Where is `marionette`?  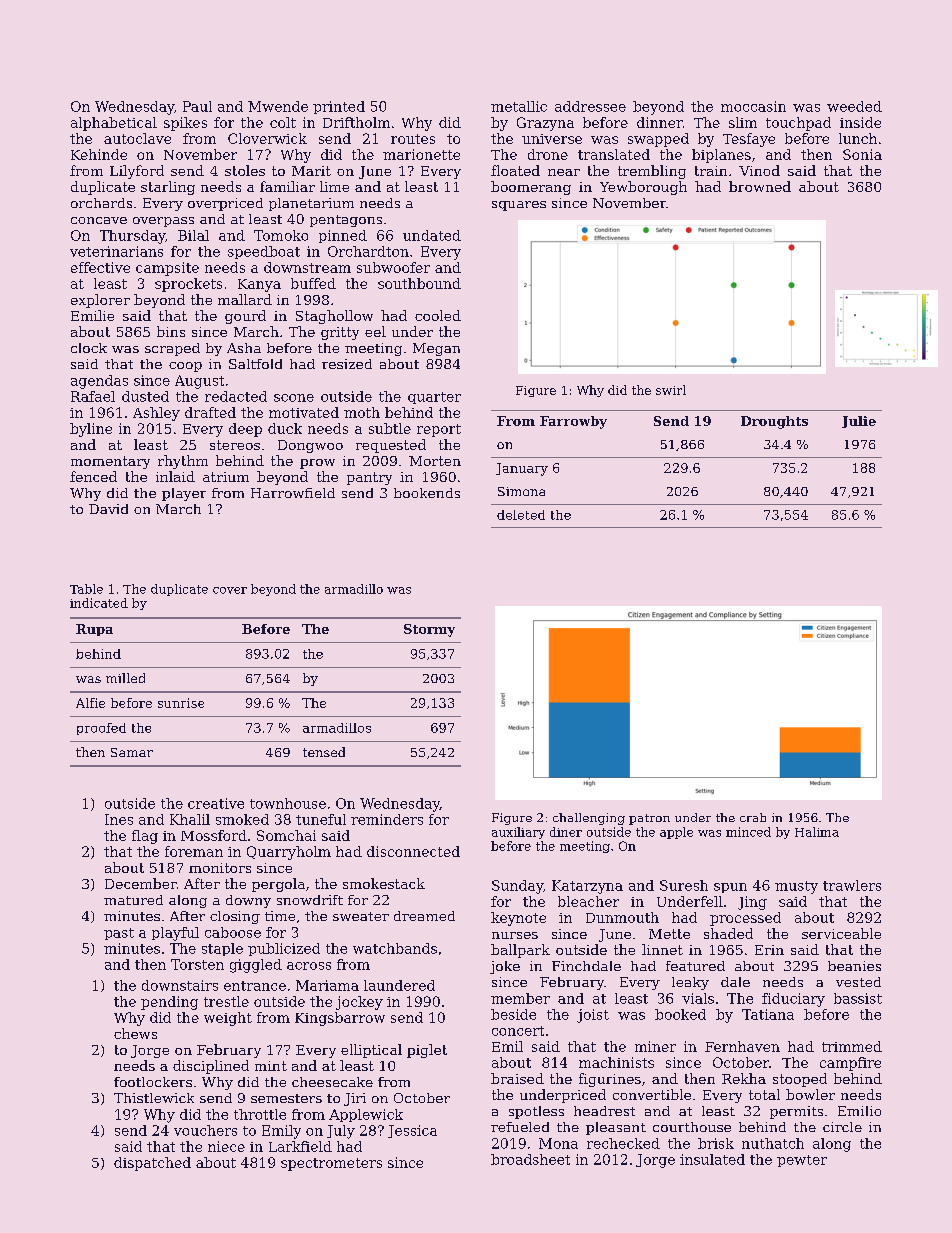 marionette is located at coordinates (421, 154).
